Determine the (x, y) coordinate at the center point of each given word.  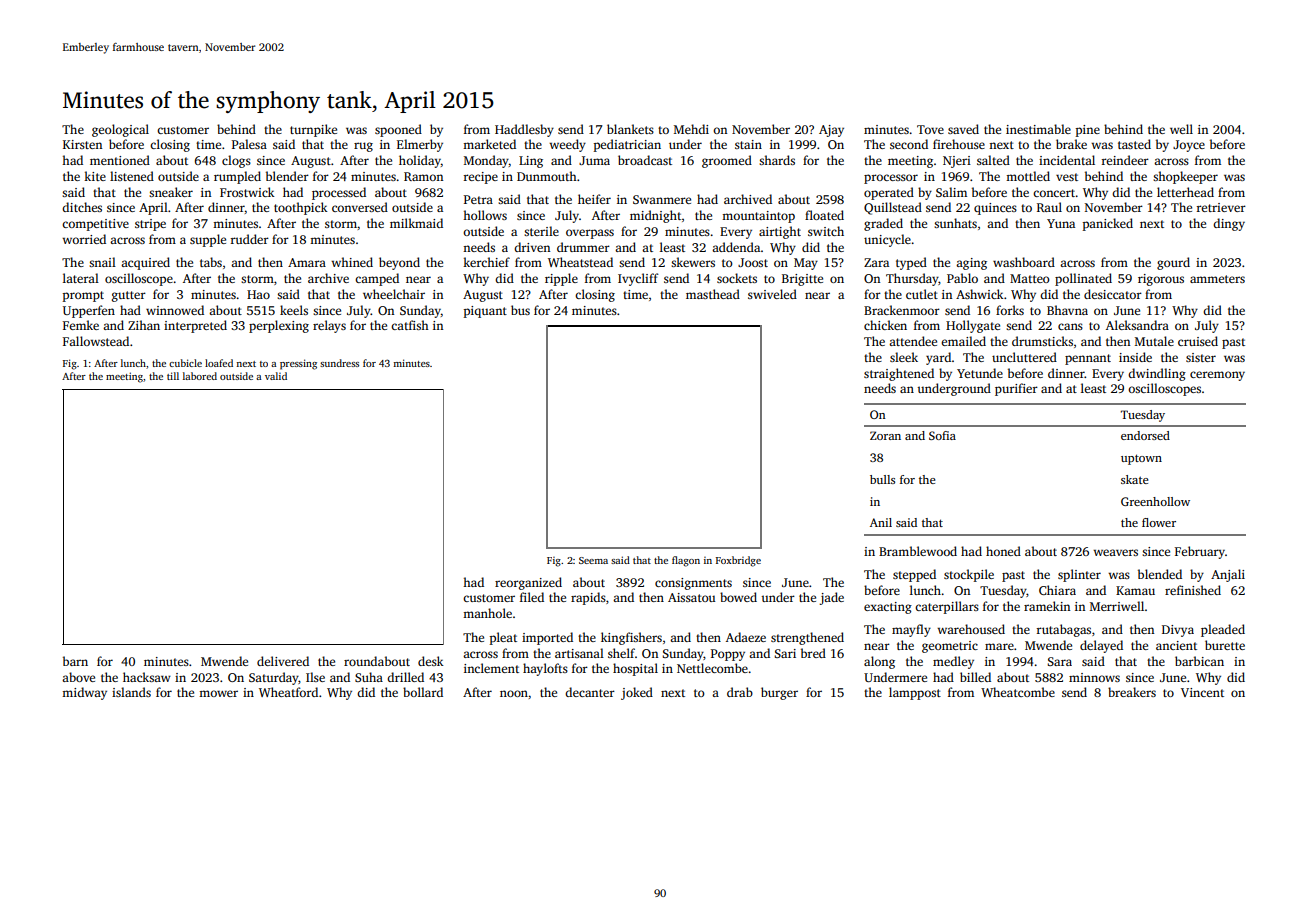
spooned (398, 130)
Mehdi (691, 129)
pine (1088, 131)
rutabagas (1064, 630)
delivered (283, 661)
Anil (881, 522)
